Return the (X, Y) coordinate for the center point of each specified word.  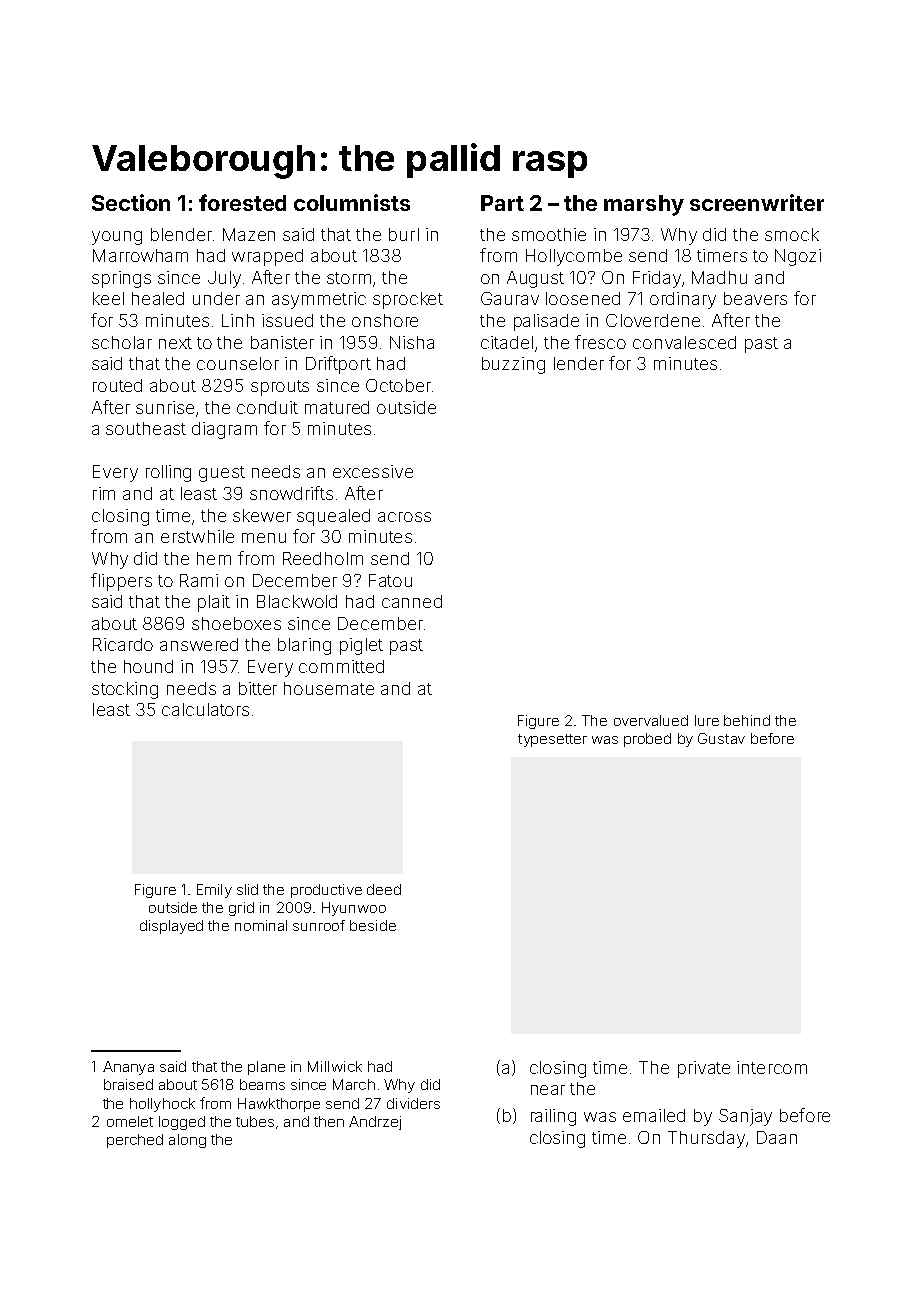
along (187, 1141)
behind (747, 720)
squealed (333, 517)
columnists (352, 202)
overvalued (651, 720)
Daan (777, 1137)
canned (412, 601)
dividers (413, 1103)
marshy (644, 205)
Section (131, 202)
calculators (205, 709)
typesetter (552, 740)
